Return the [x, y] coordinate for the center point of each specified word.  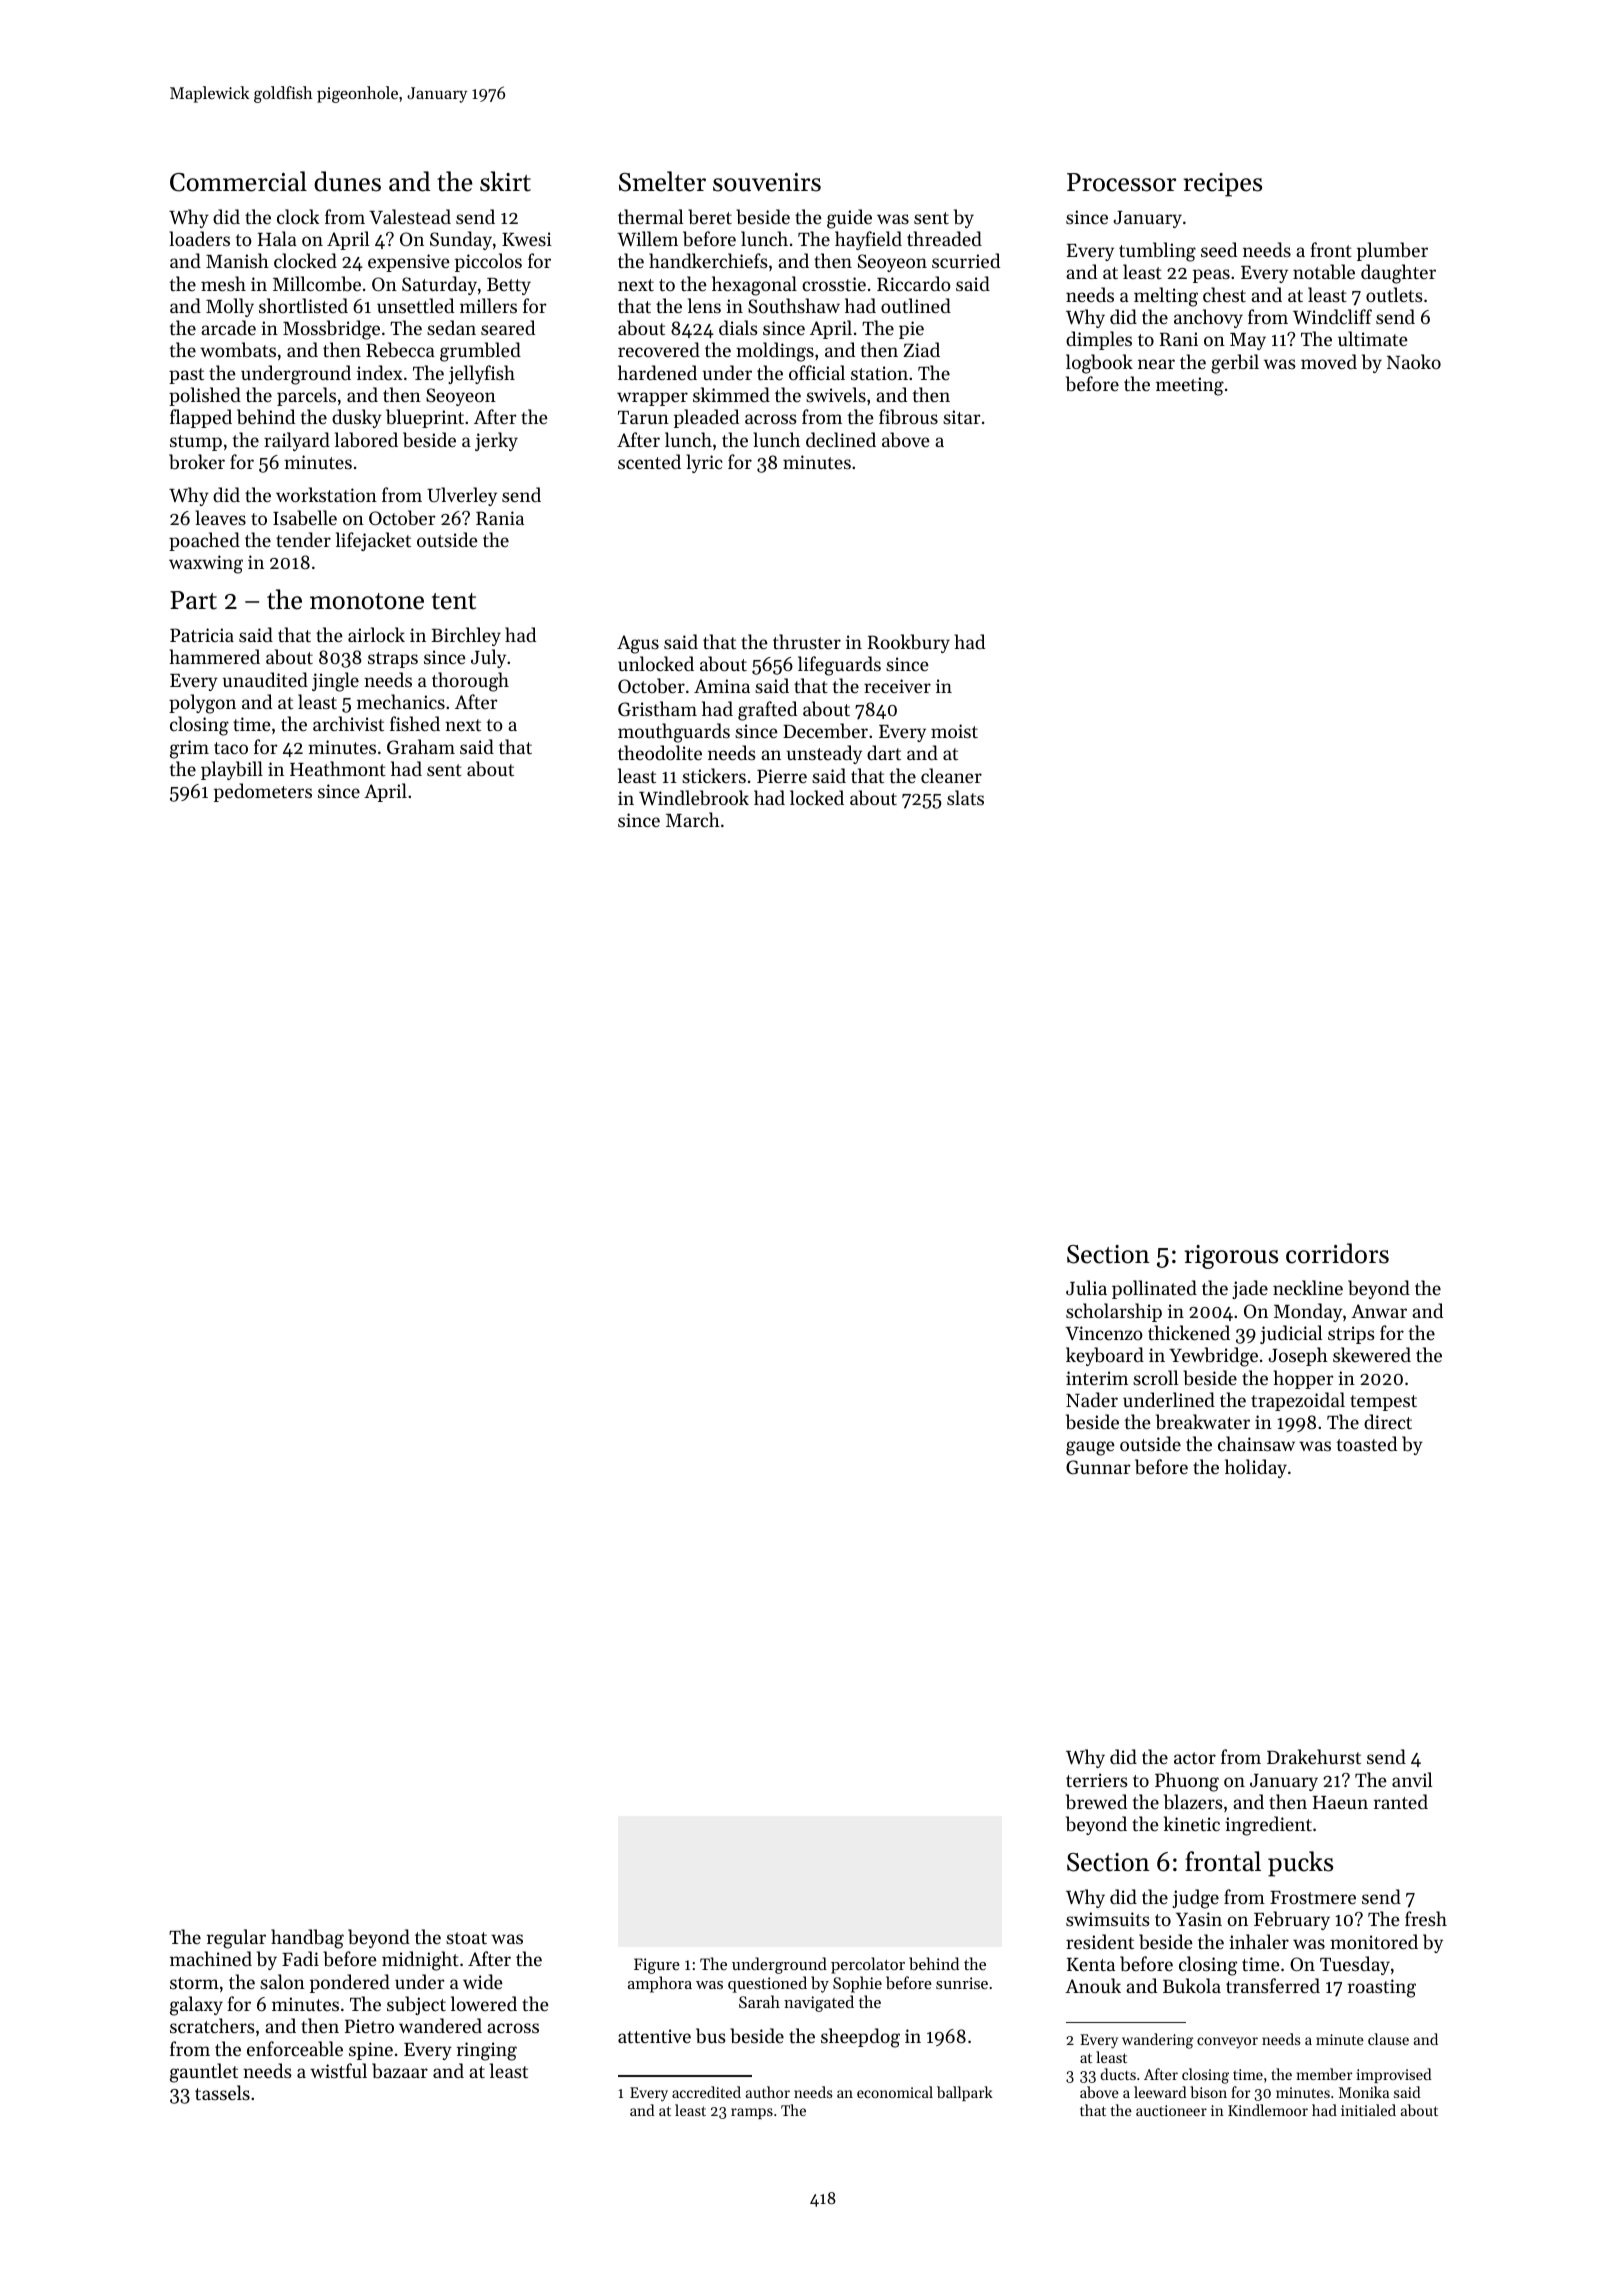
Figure [657, 1966]
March [693, 819]
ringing [487, 2051]
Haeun [1340, 1802]
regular [236, 1939]
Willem [647, 238]
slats [965, 797]
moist [954, 731]
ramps [752, 2113]
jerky [496, 441]
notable [1324, 271]
